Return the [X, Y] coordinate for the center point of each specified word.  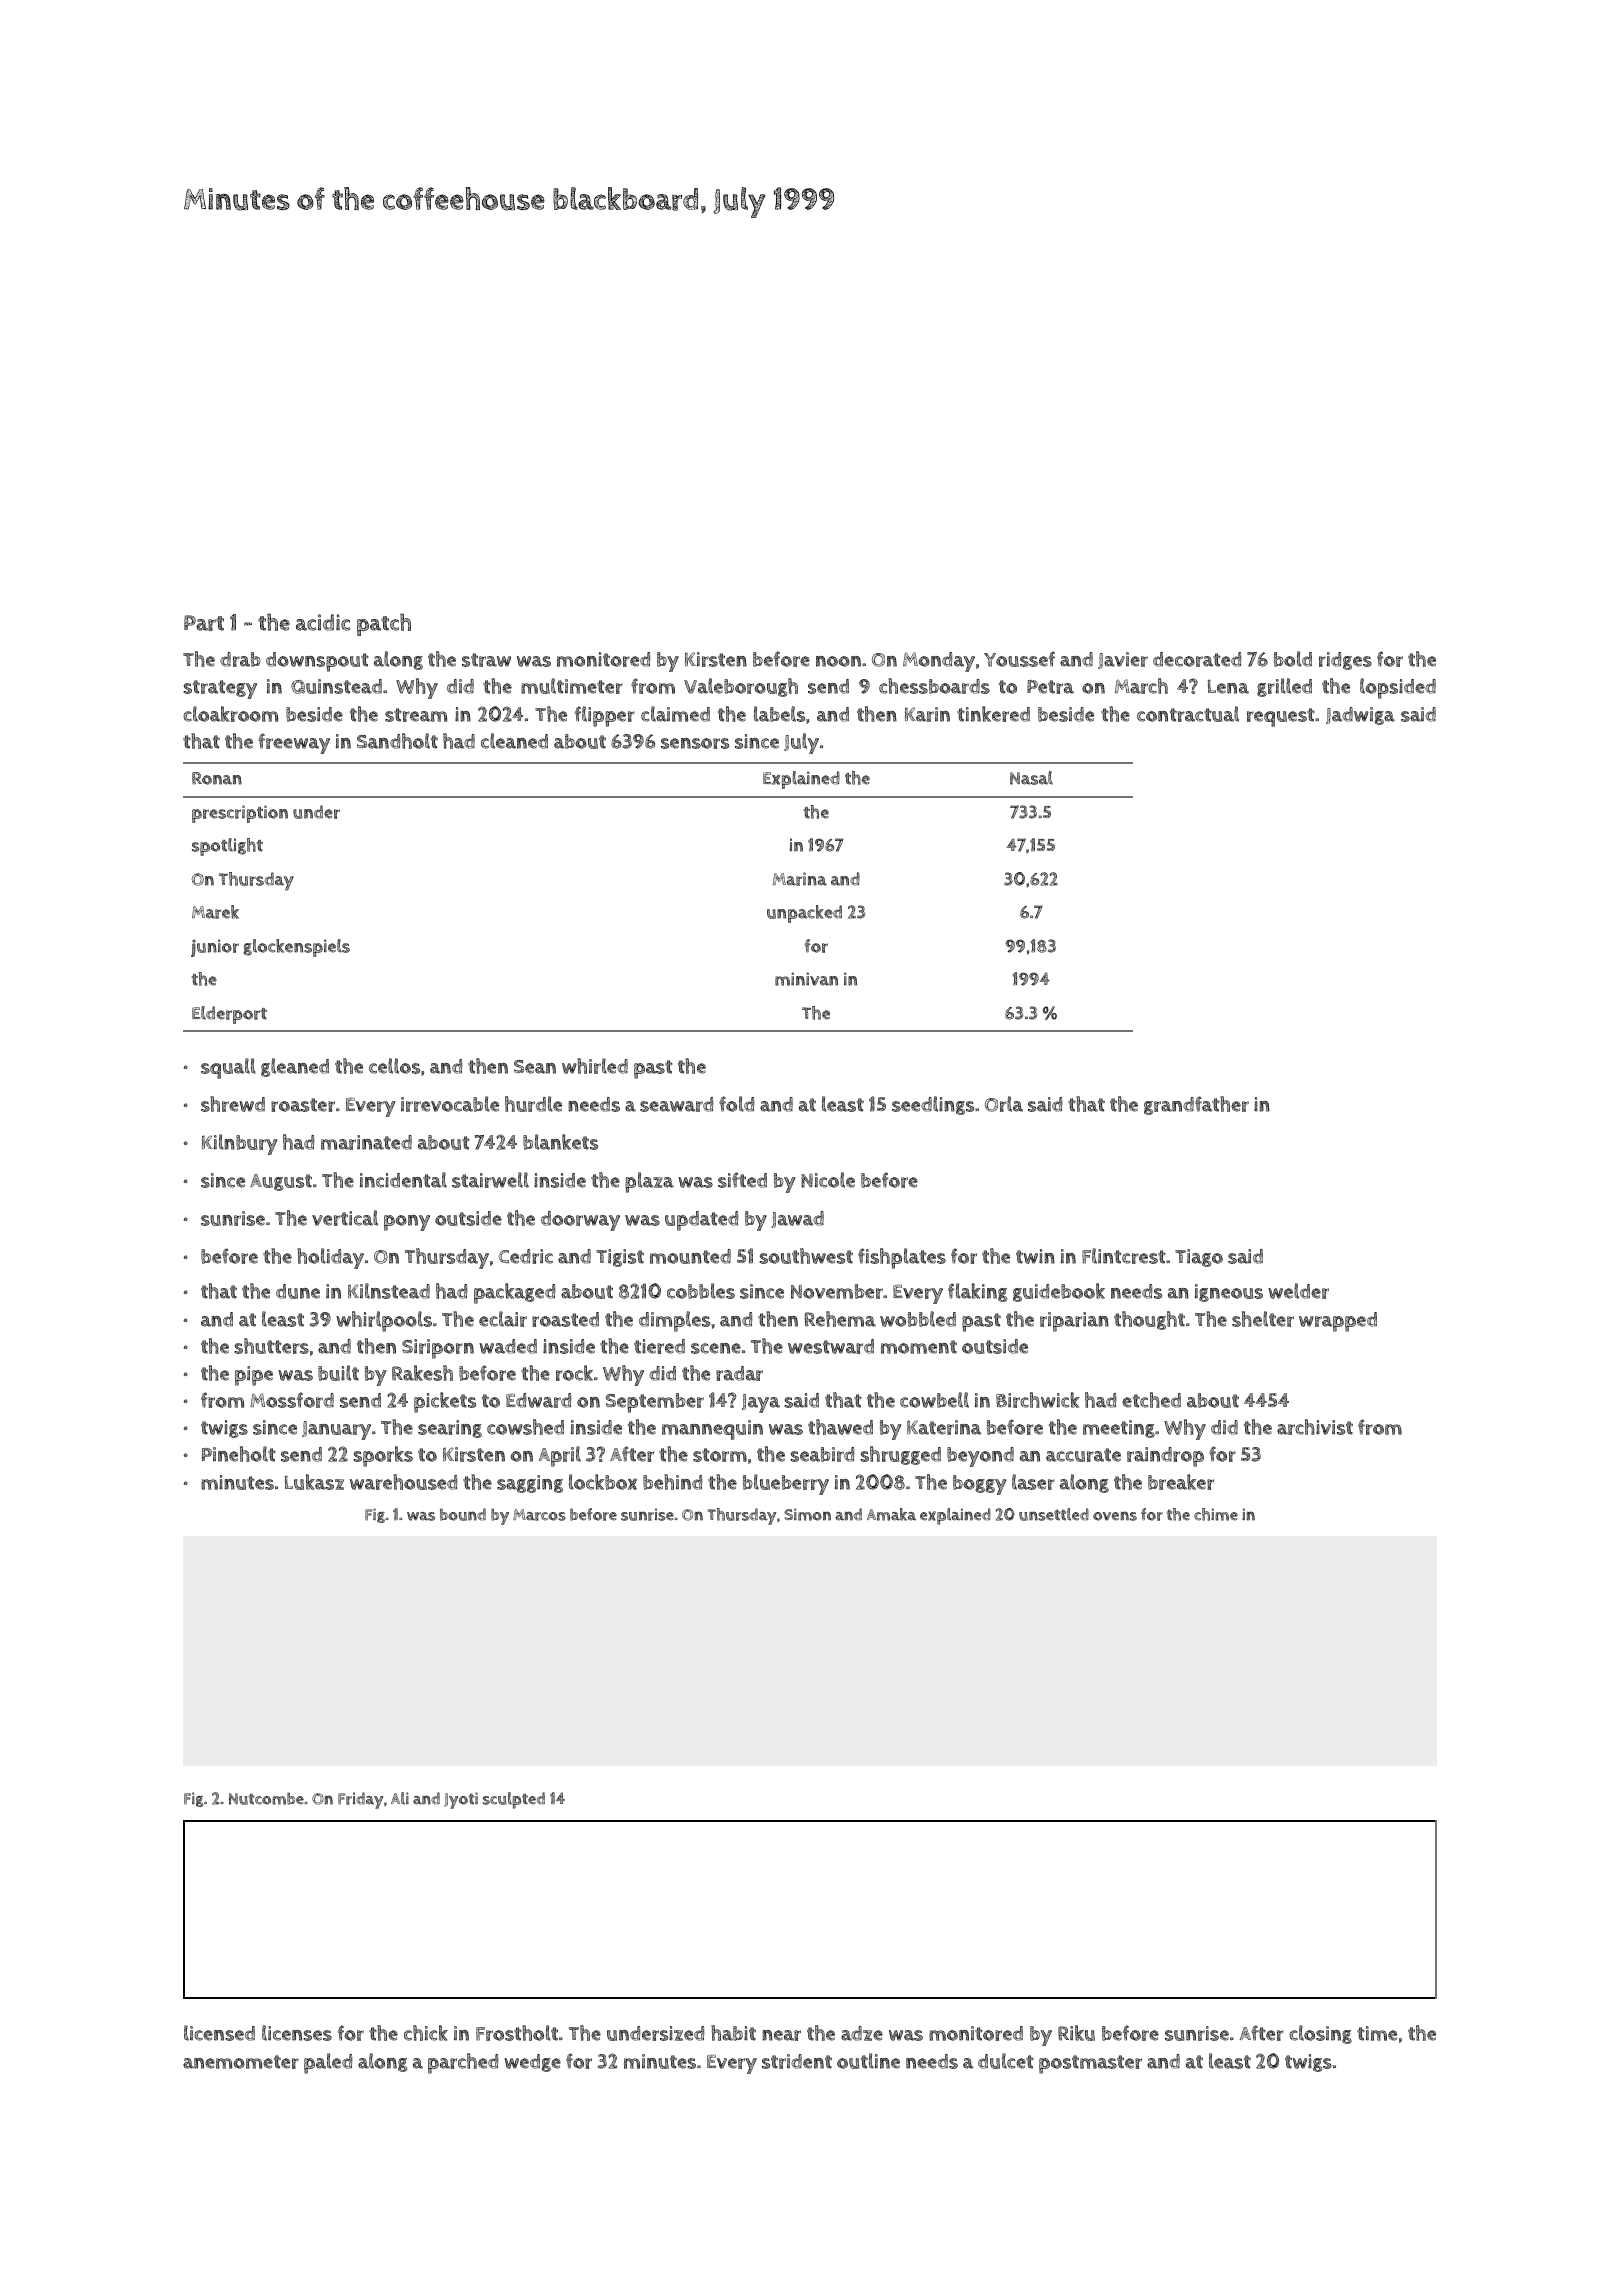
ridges [1345, 661]
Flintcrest [1124, 1256]
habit [733, 2033]
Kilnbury [239, 1144]
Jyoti [461, 1800]
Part [204, 623]
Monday [939, 662]
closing [1320, 2034]
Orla [1004, 1104]
